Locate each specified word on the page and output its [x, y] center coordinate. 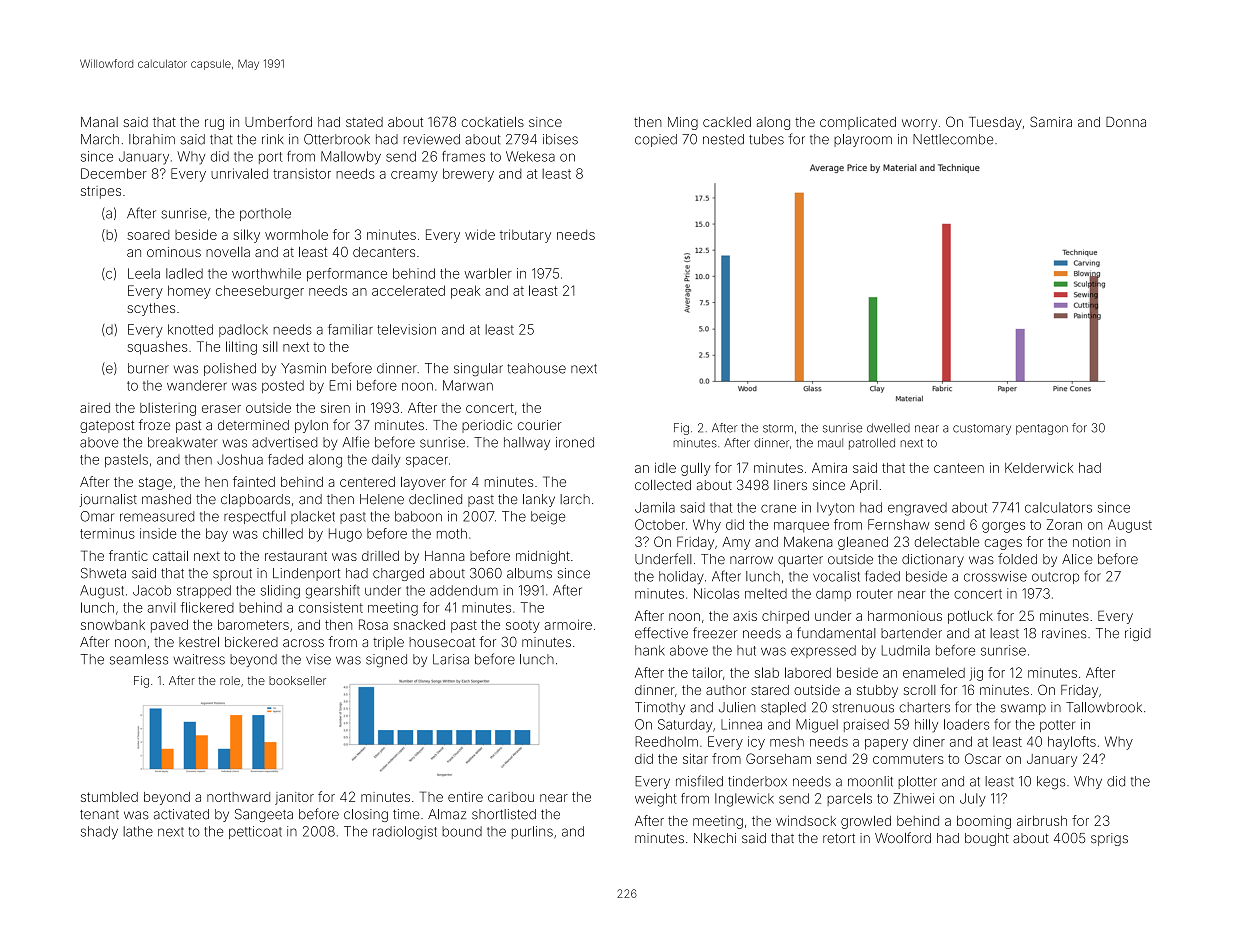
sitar [695, 759]
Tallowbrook [1104, 707]
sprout [232, 575]
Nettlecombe [953, 139]
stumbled [109, 797]
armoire [568, 624]
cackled [727, 122]
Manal [99, 122]
